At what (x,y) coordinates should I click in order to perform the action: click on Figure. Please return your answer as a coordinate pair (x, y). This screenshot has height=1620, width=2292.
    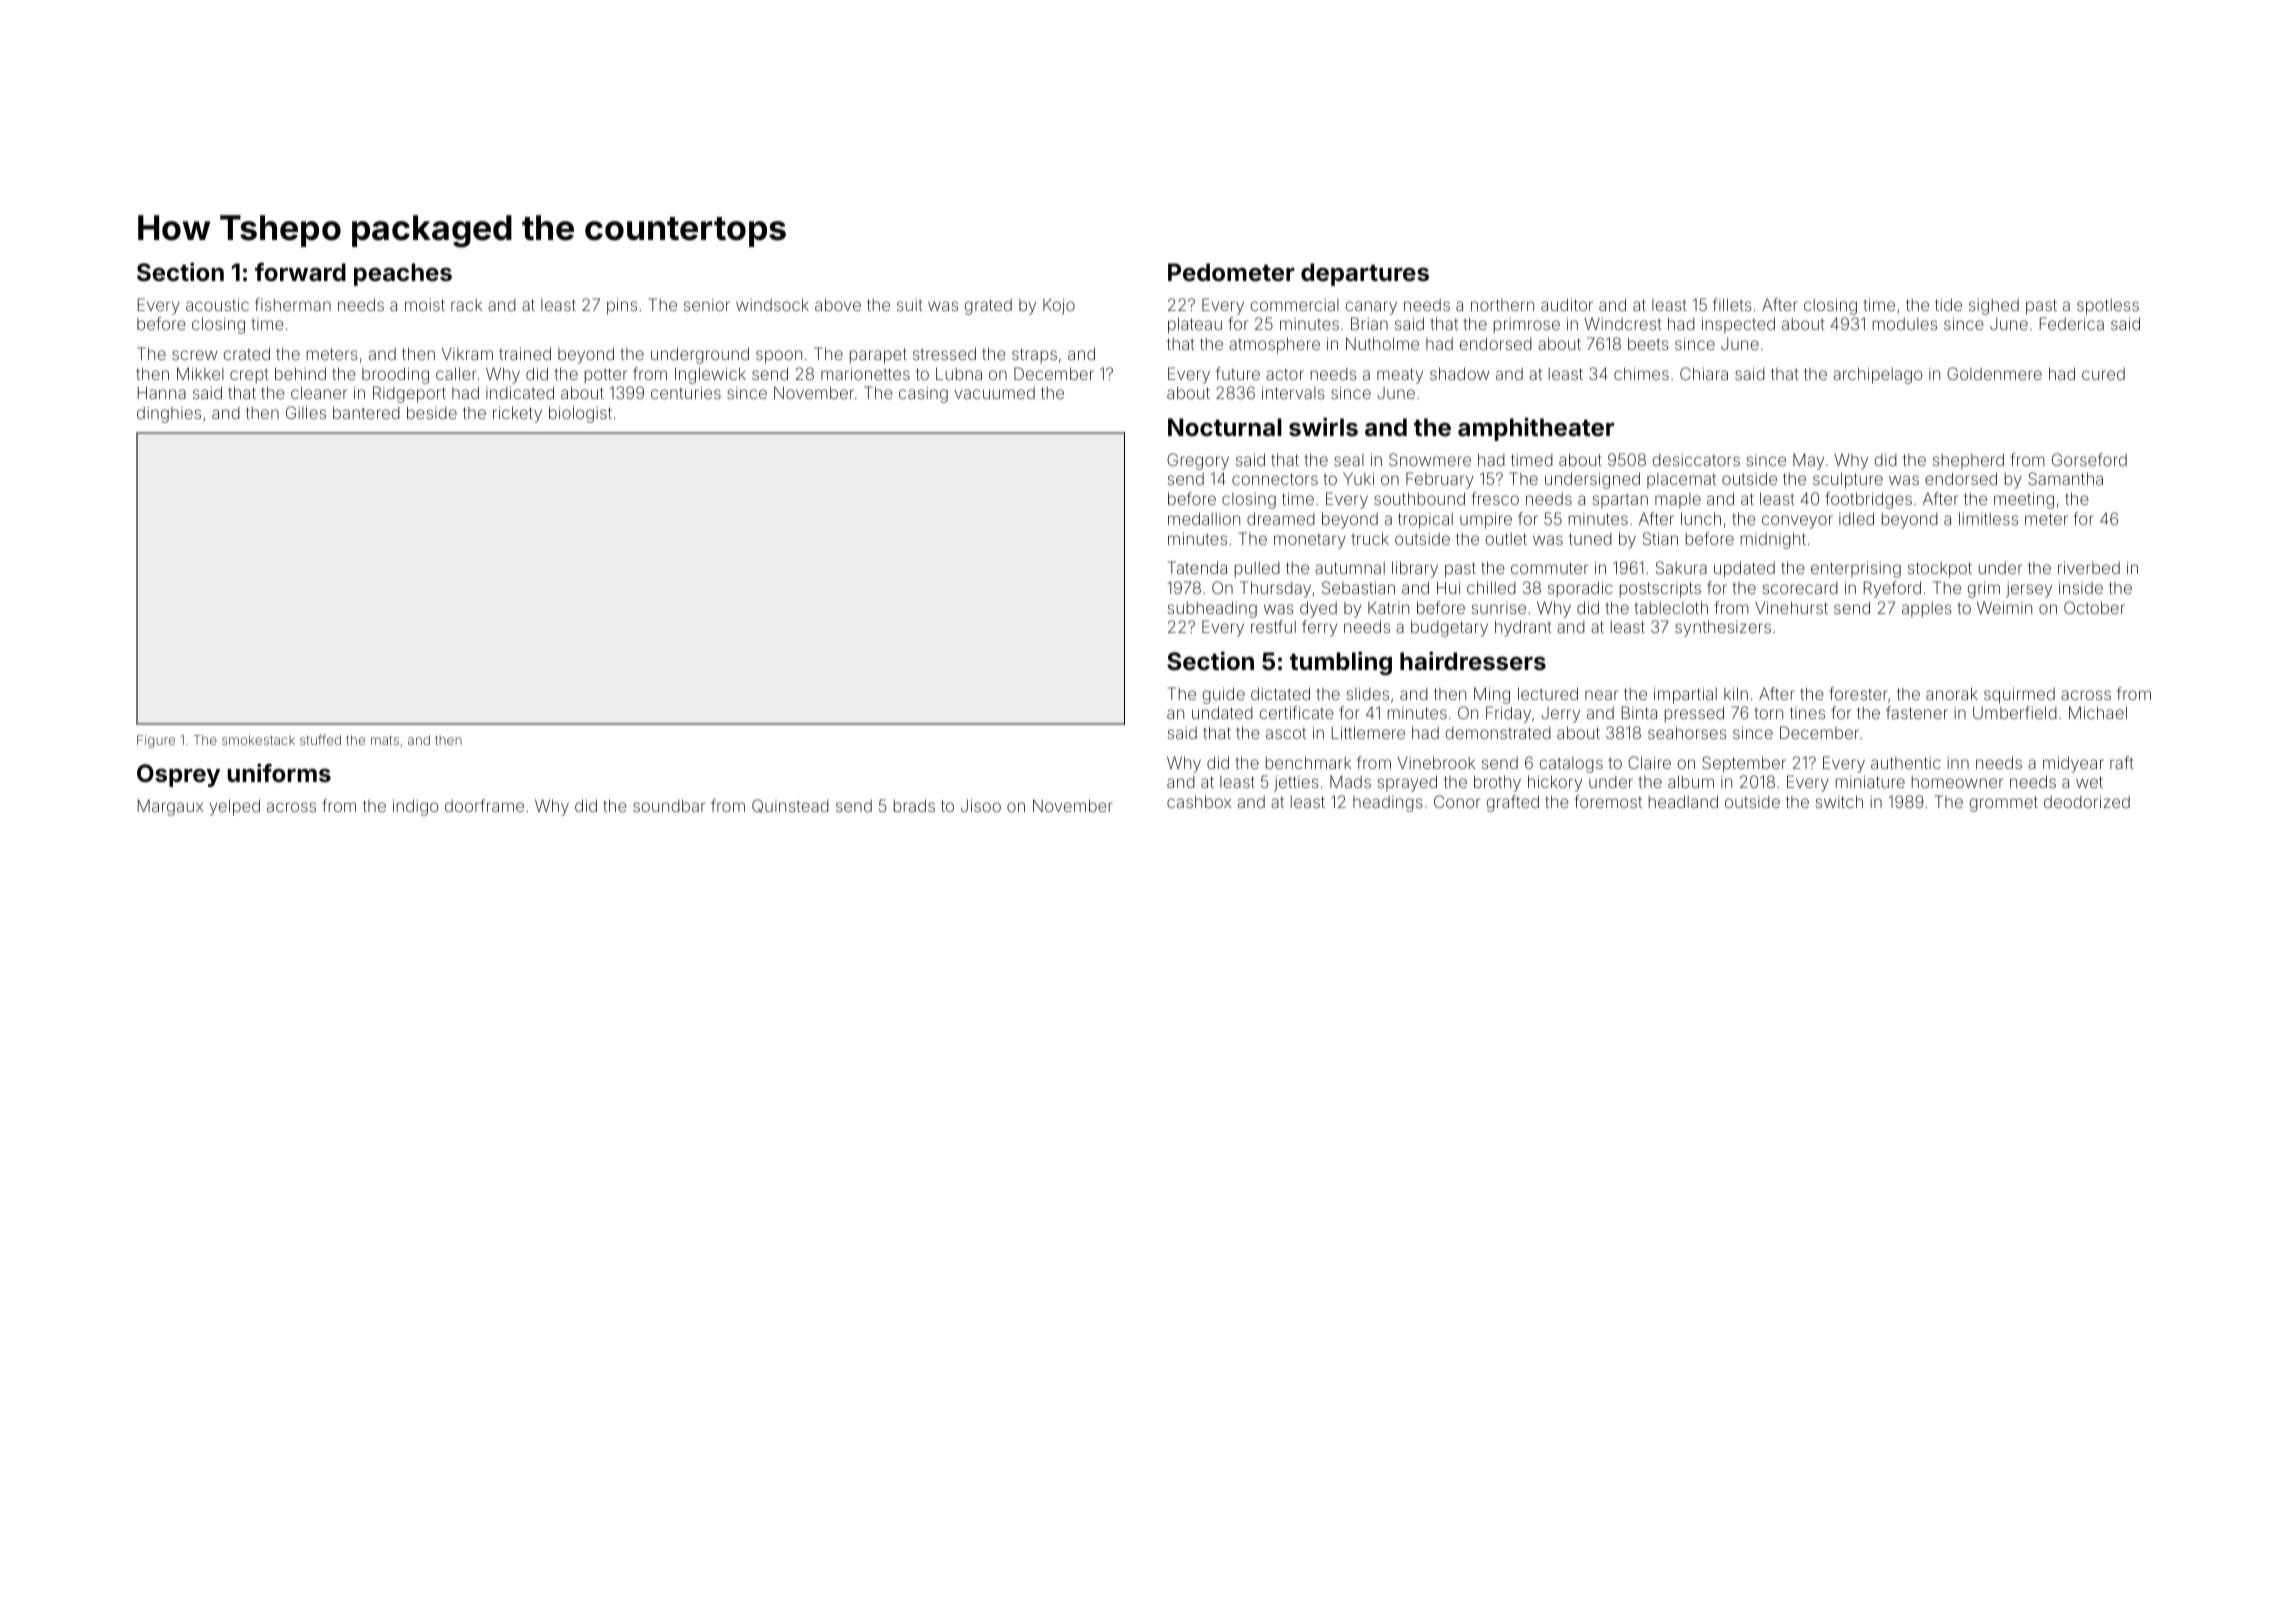
    Looking at the image, I should click on (156, 741).
